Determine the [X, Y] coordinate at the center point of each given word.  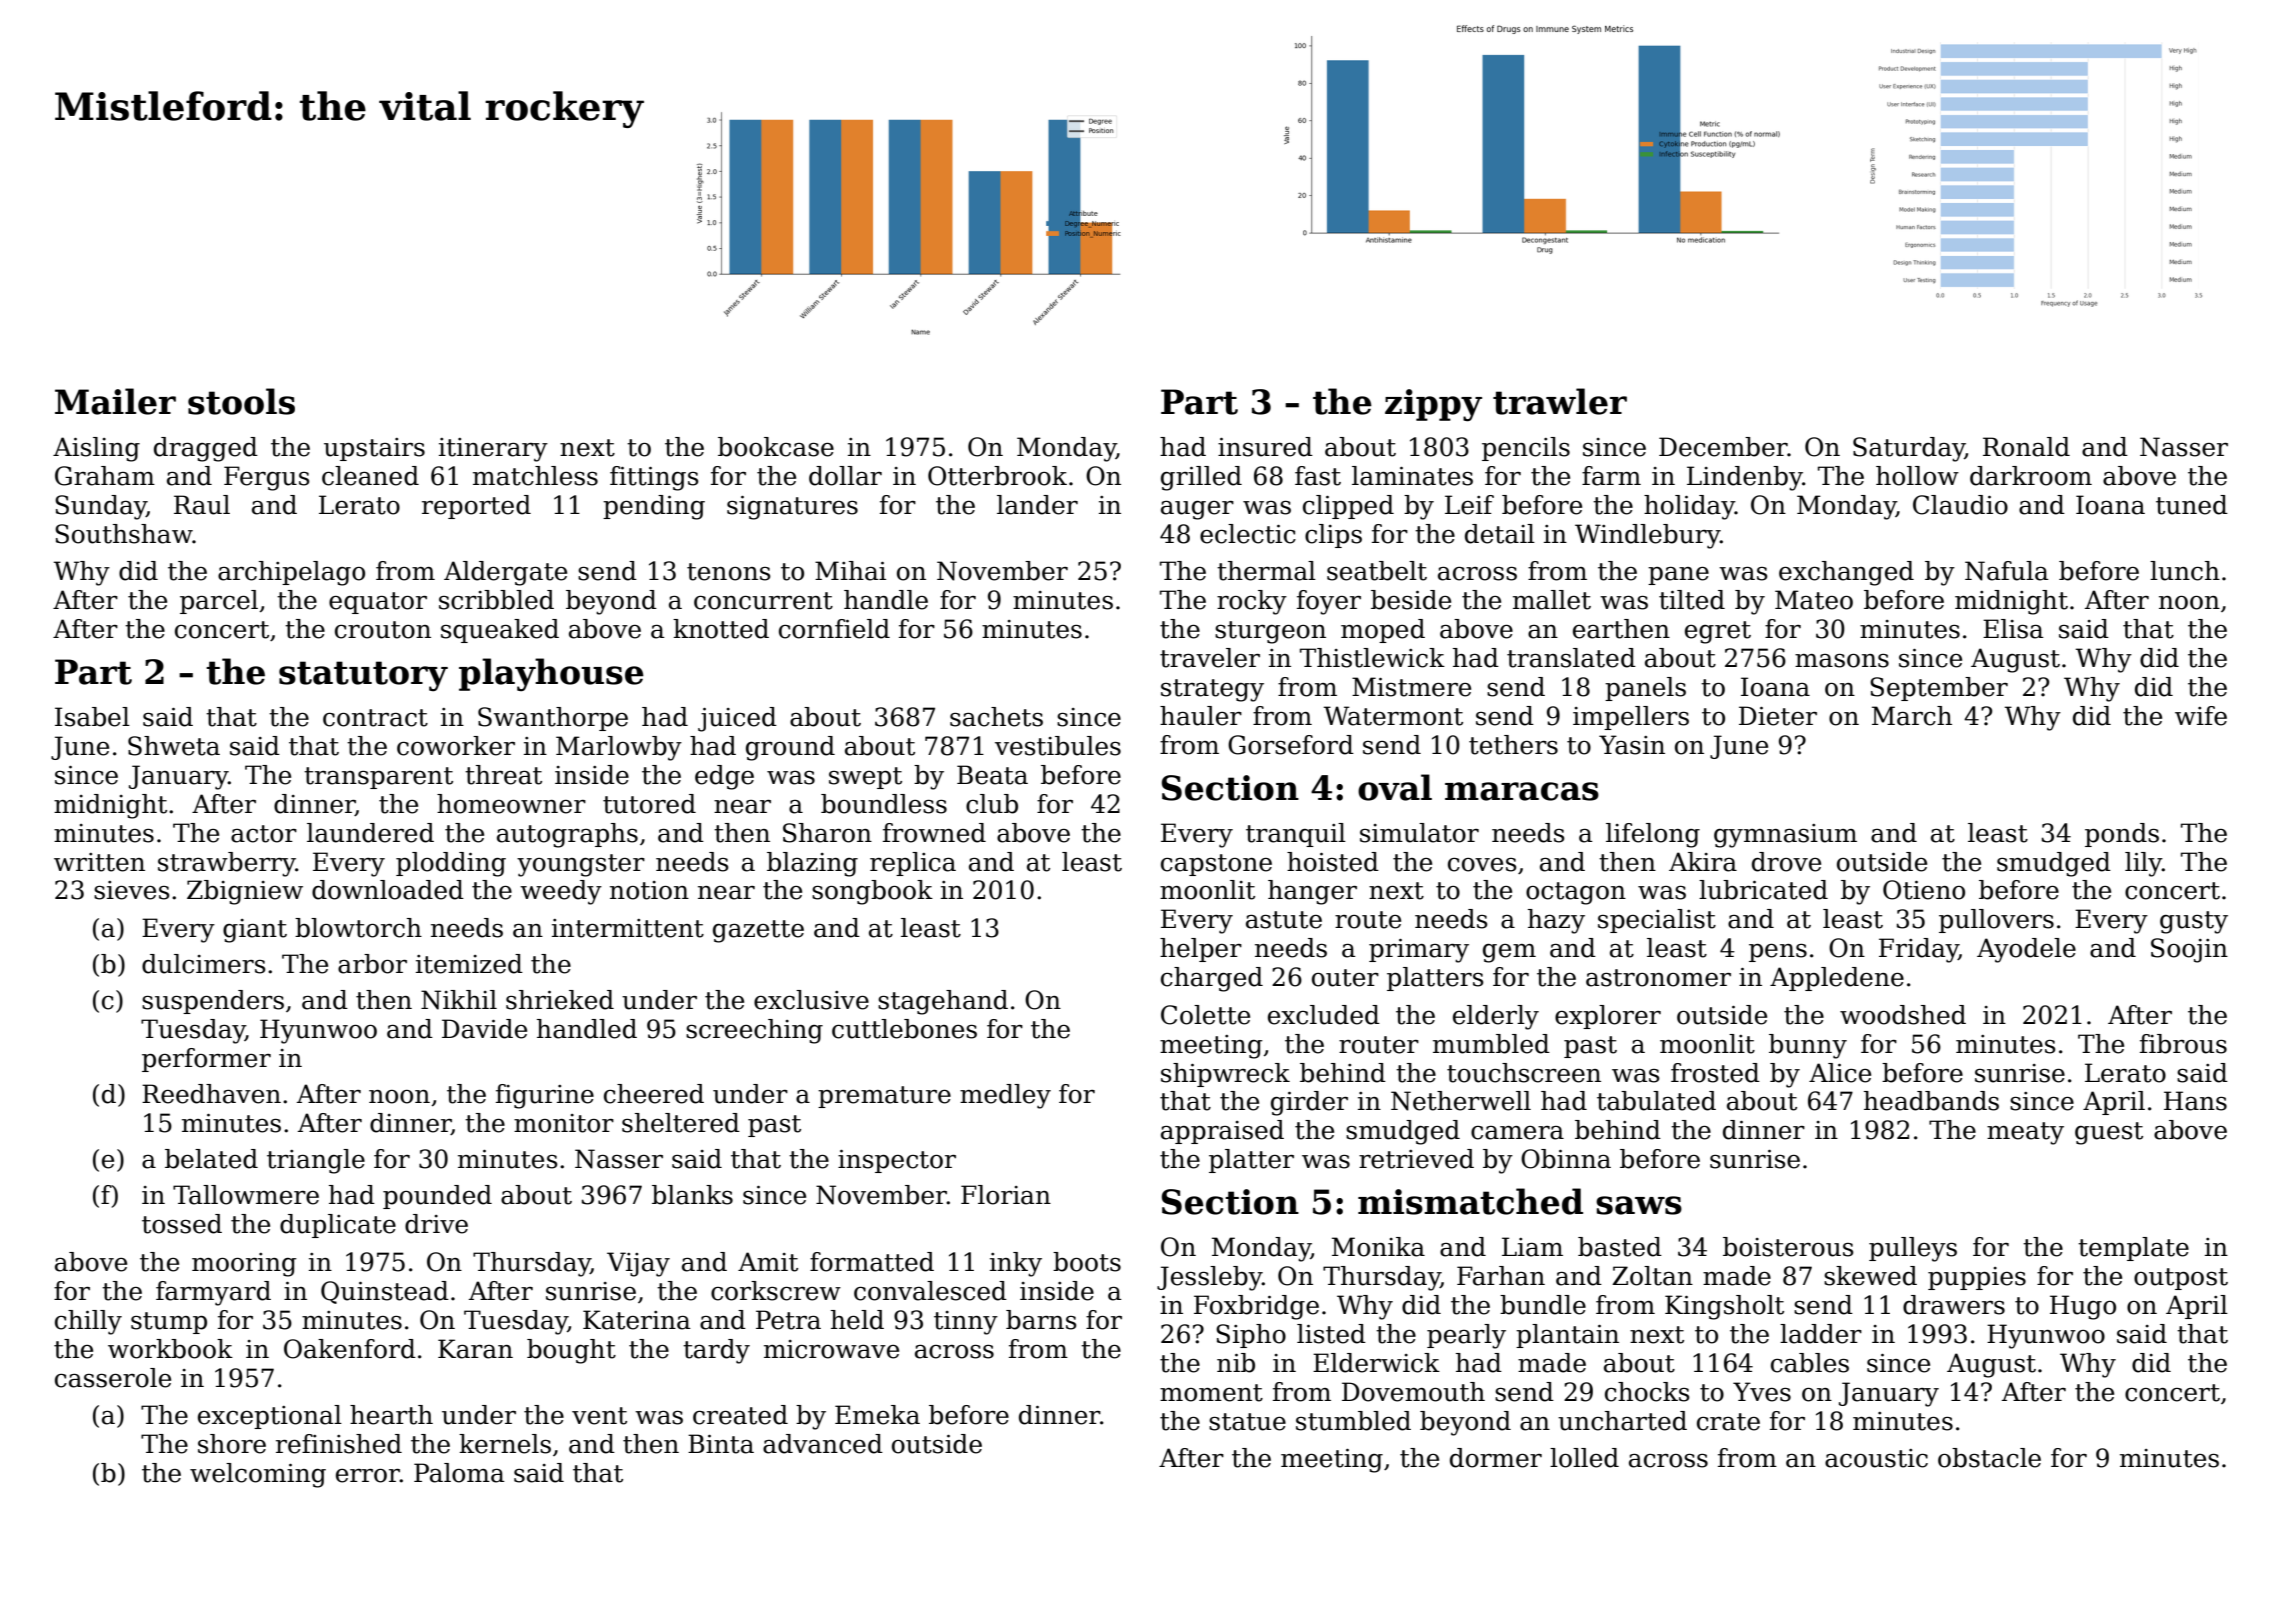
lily [2143, 864]
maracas [1522, 791]
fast [1318, 476]
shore [232, 1444]
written [99, 862]
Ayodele [2026, 950]
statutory [363, 676]
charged [1212, 979]
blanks [692, 1195]
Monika [1378, 1247]
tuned [2192, 505]
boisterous [1788, 1247]
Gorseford [1291, 745]
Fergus [267, 478]
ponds [2122, 835]
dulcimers [204, 964]
